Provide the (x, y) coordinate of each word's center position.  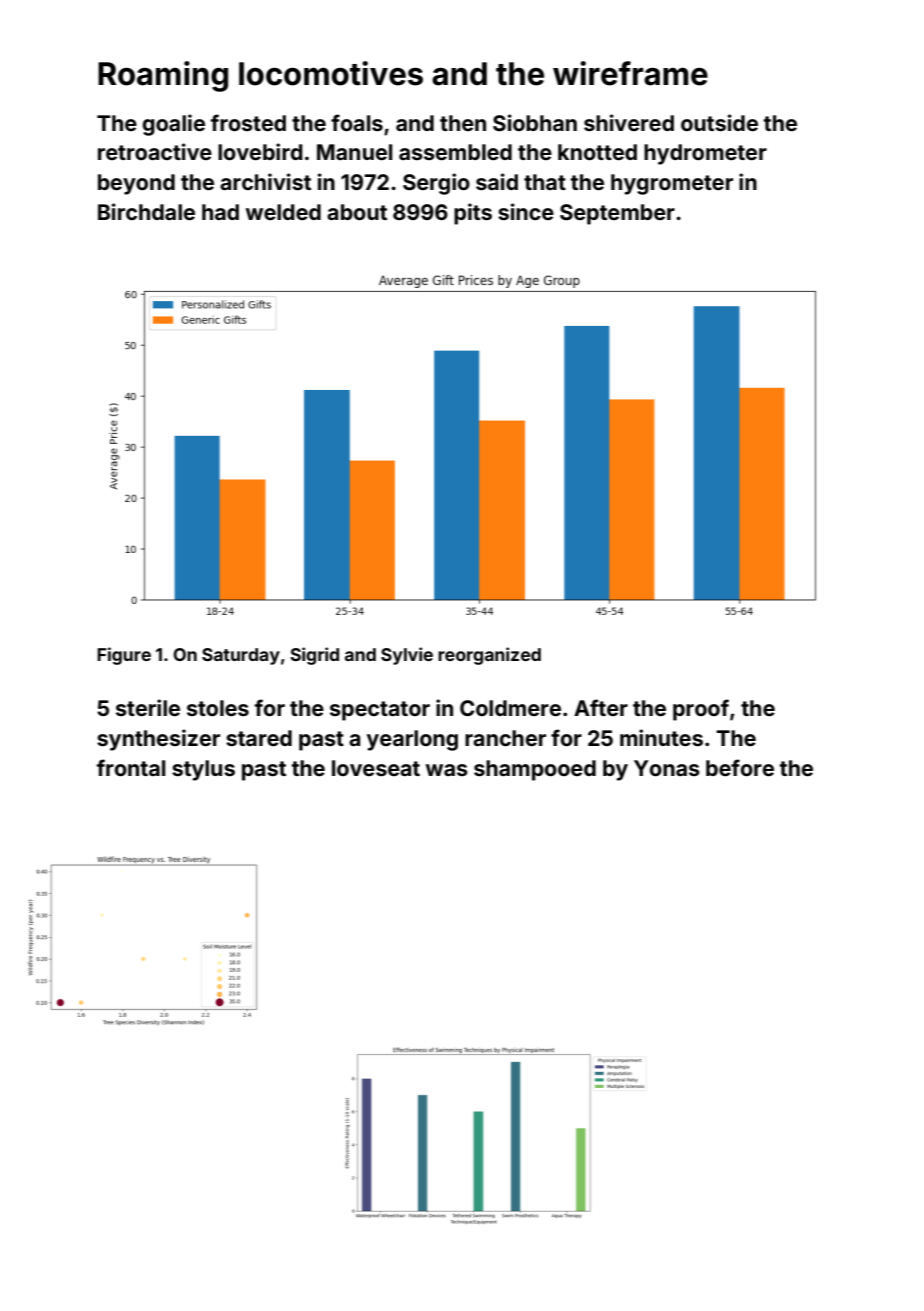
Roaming (163, 76)
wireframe (630, 73)
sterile (148, 707)
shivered (629, 122)
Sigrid (314, 656)
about (357, 212)
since (526, 211)
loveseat (376, 768)
